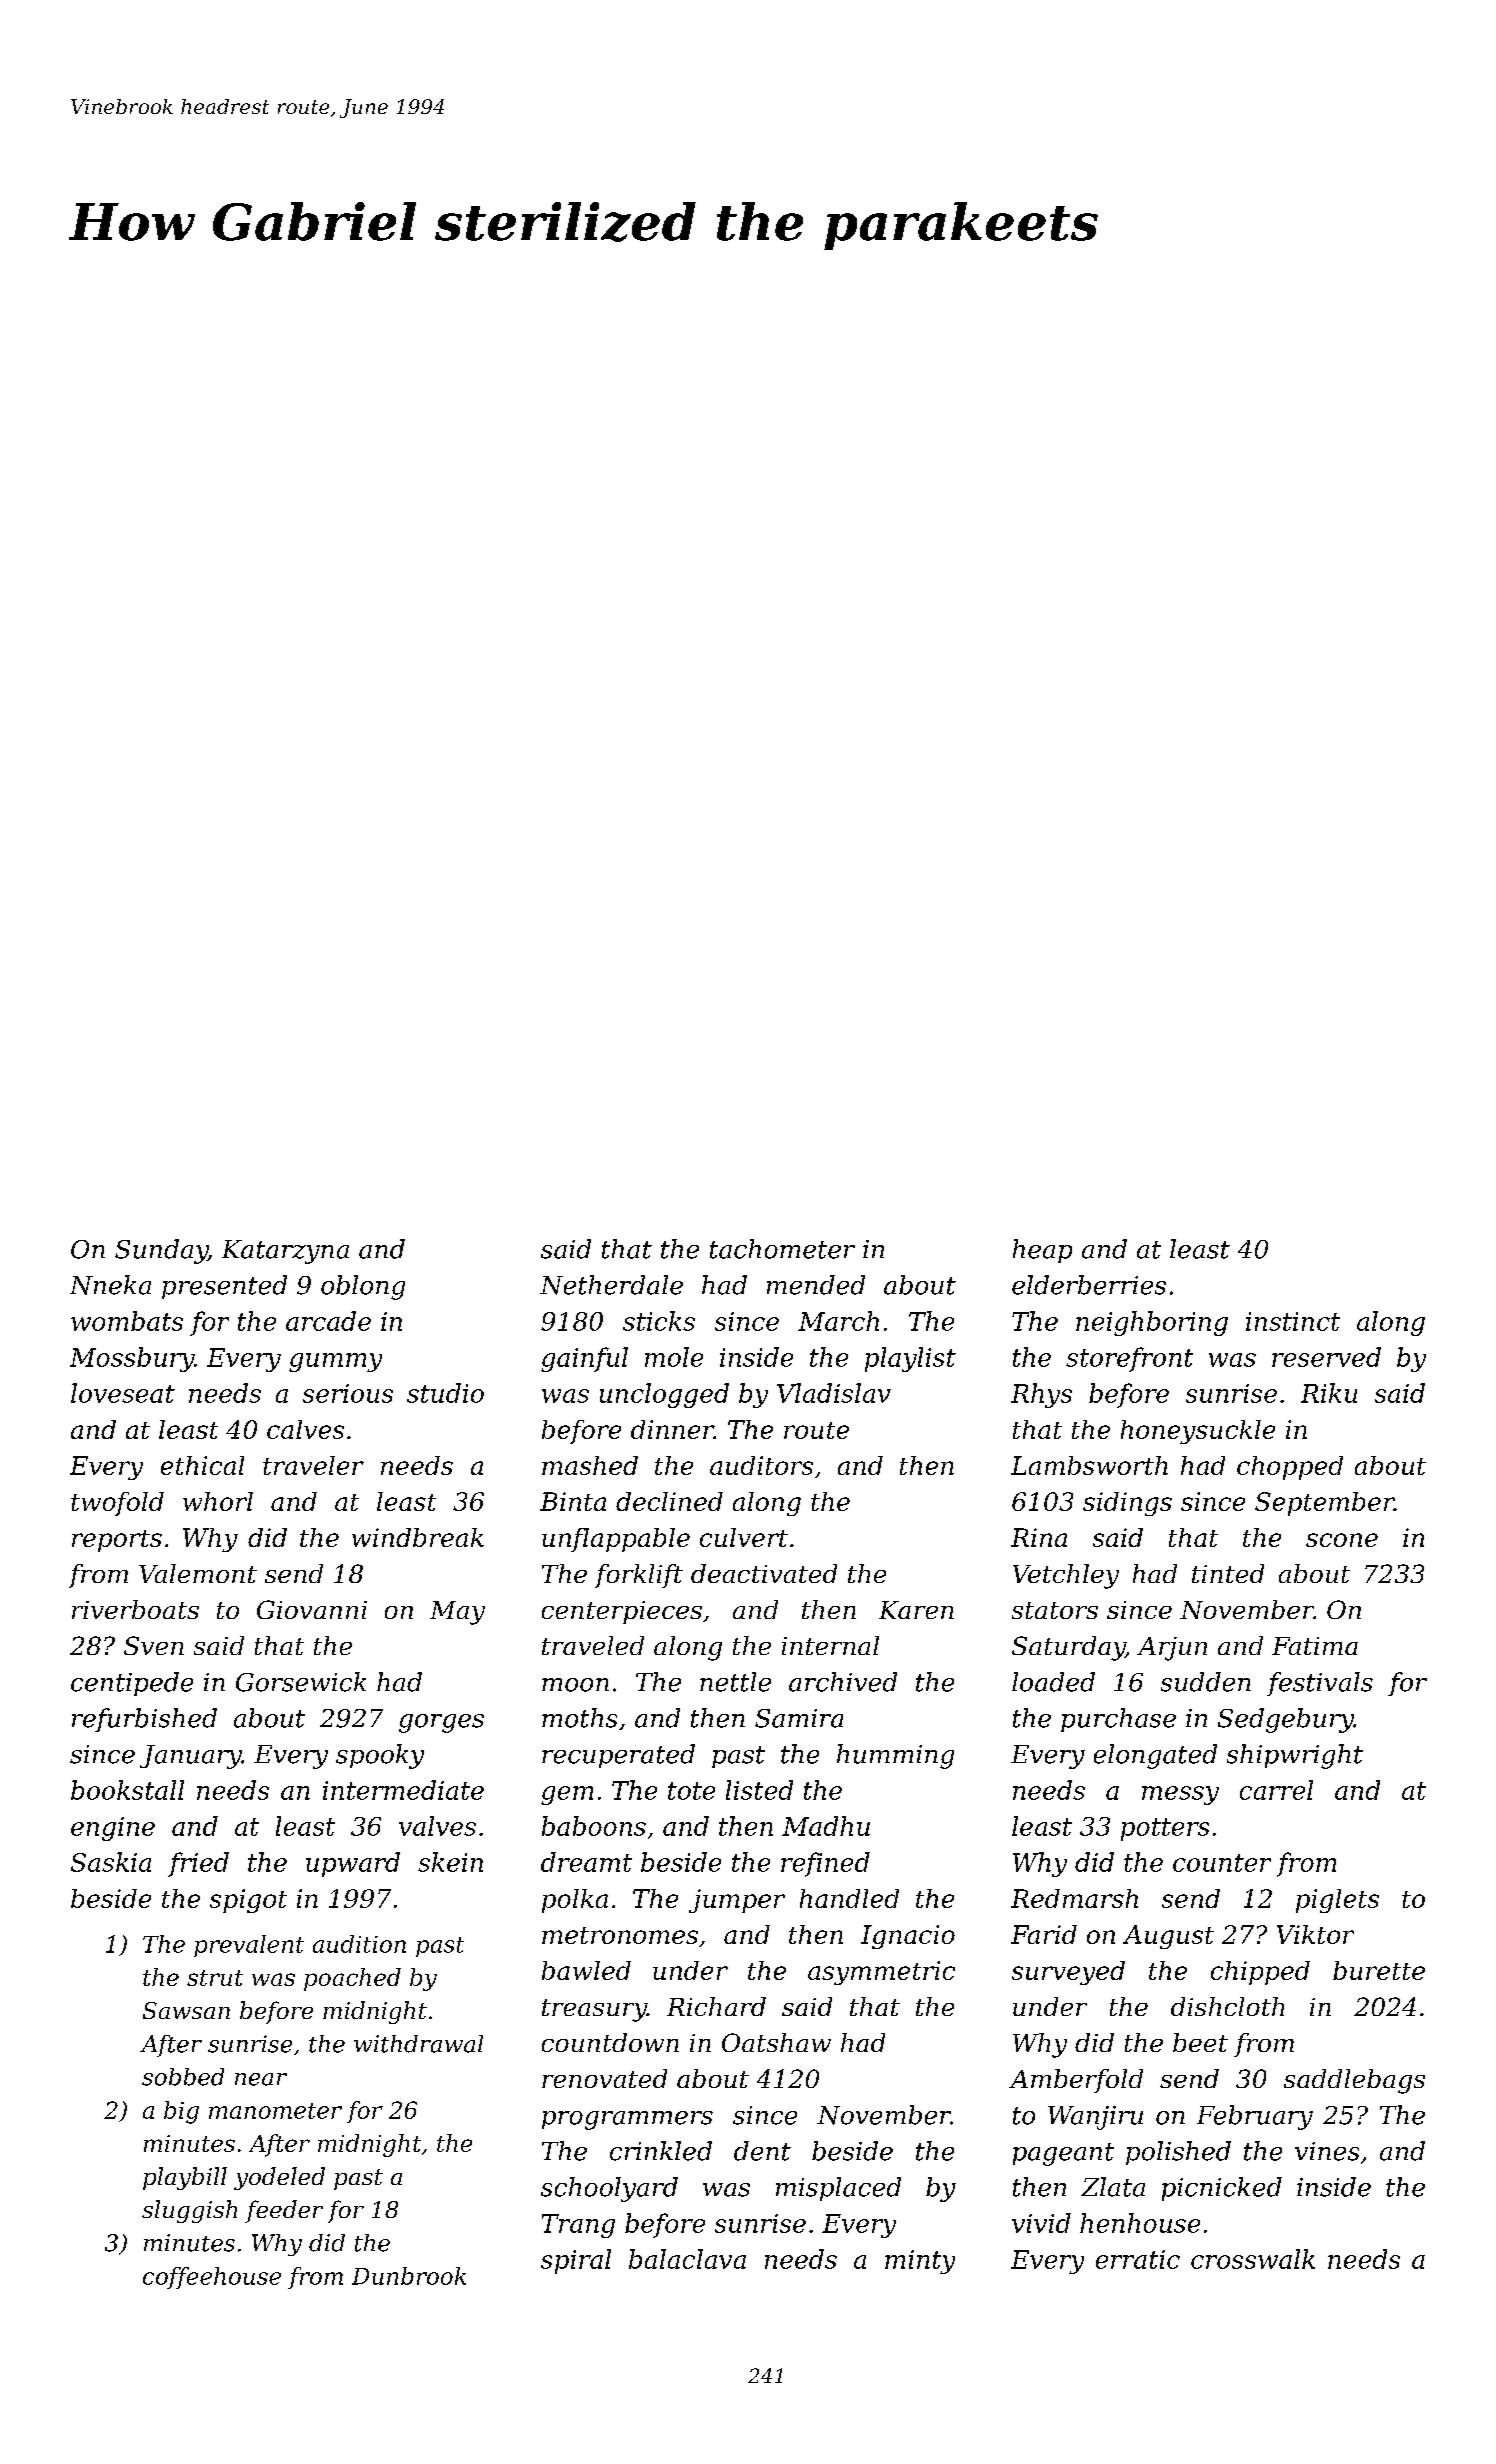 The height and width of the screenshot is (2464, 1496). What do you see at coordinates (1293, 1321) in the screenshot?
I see `instinct` at bounding box center [1293, 1321].
